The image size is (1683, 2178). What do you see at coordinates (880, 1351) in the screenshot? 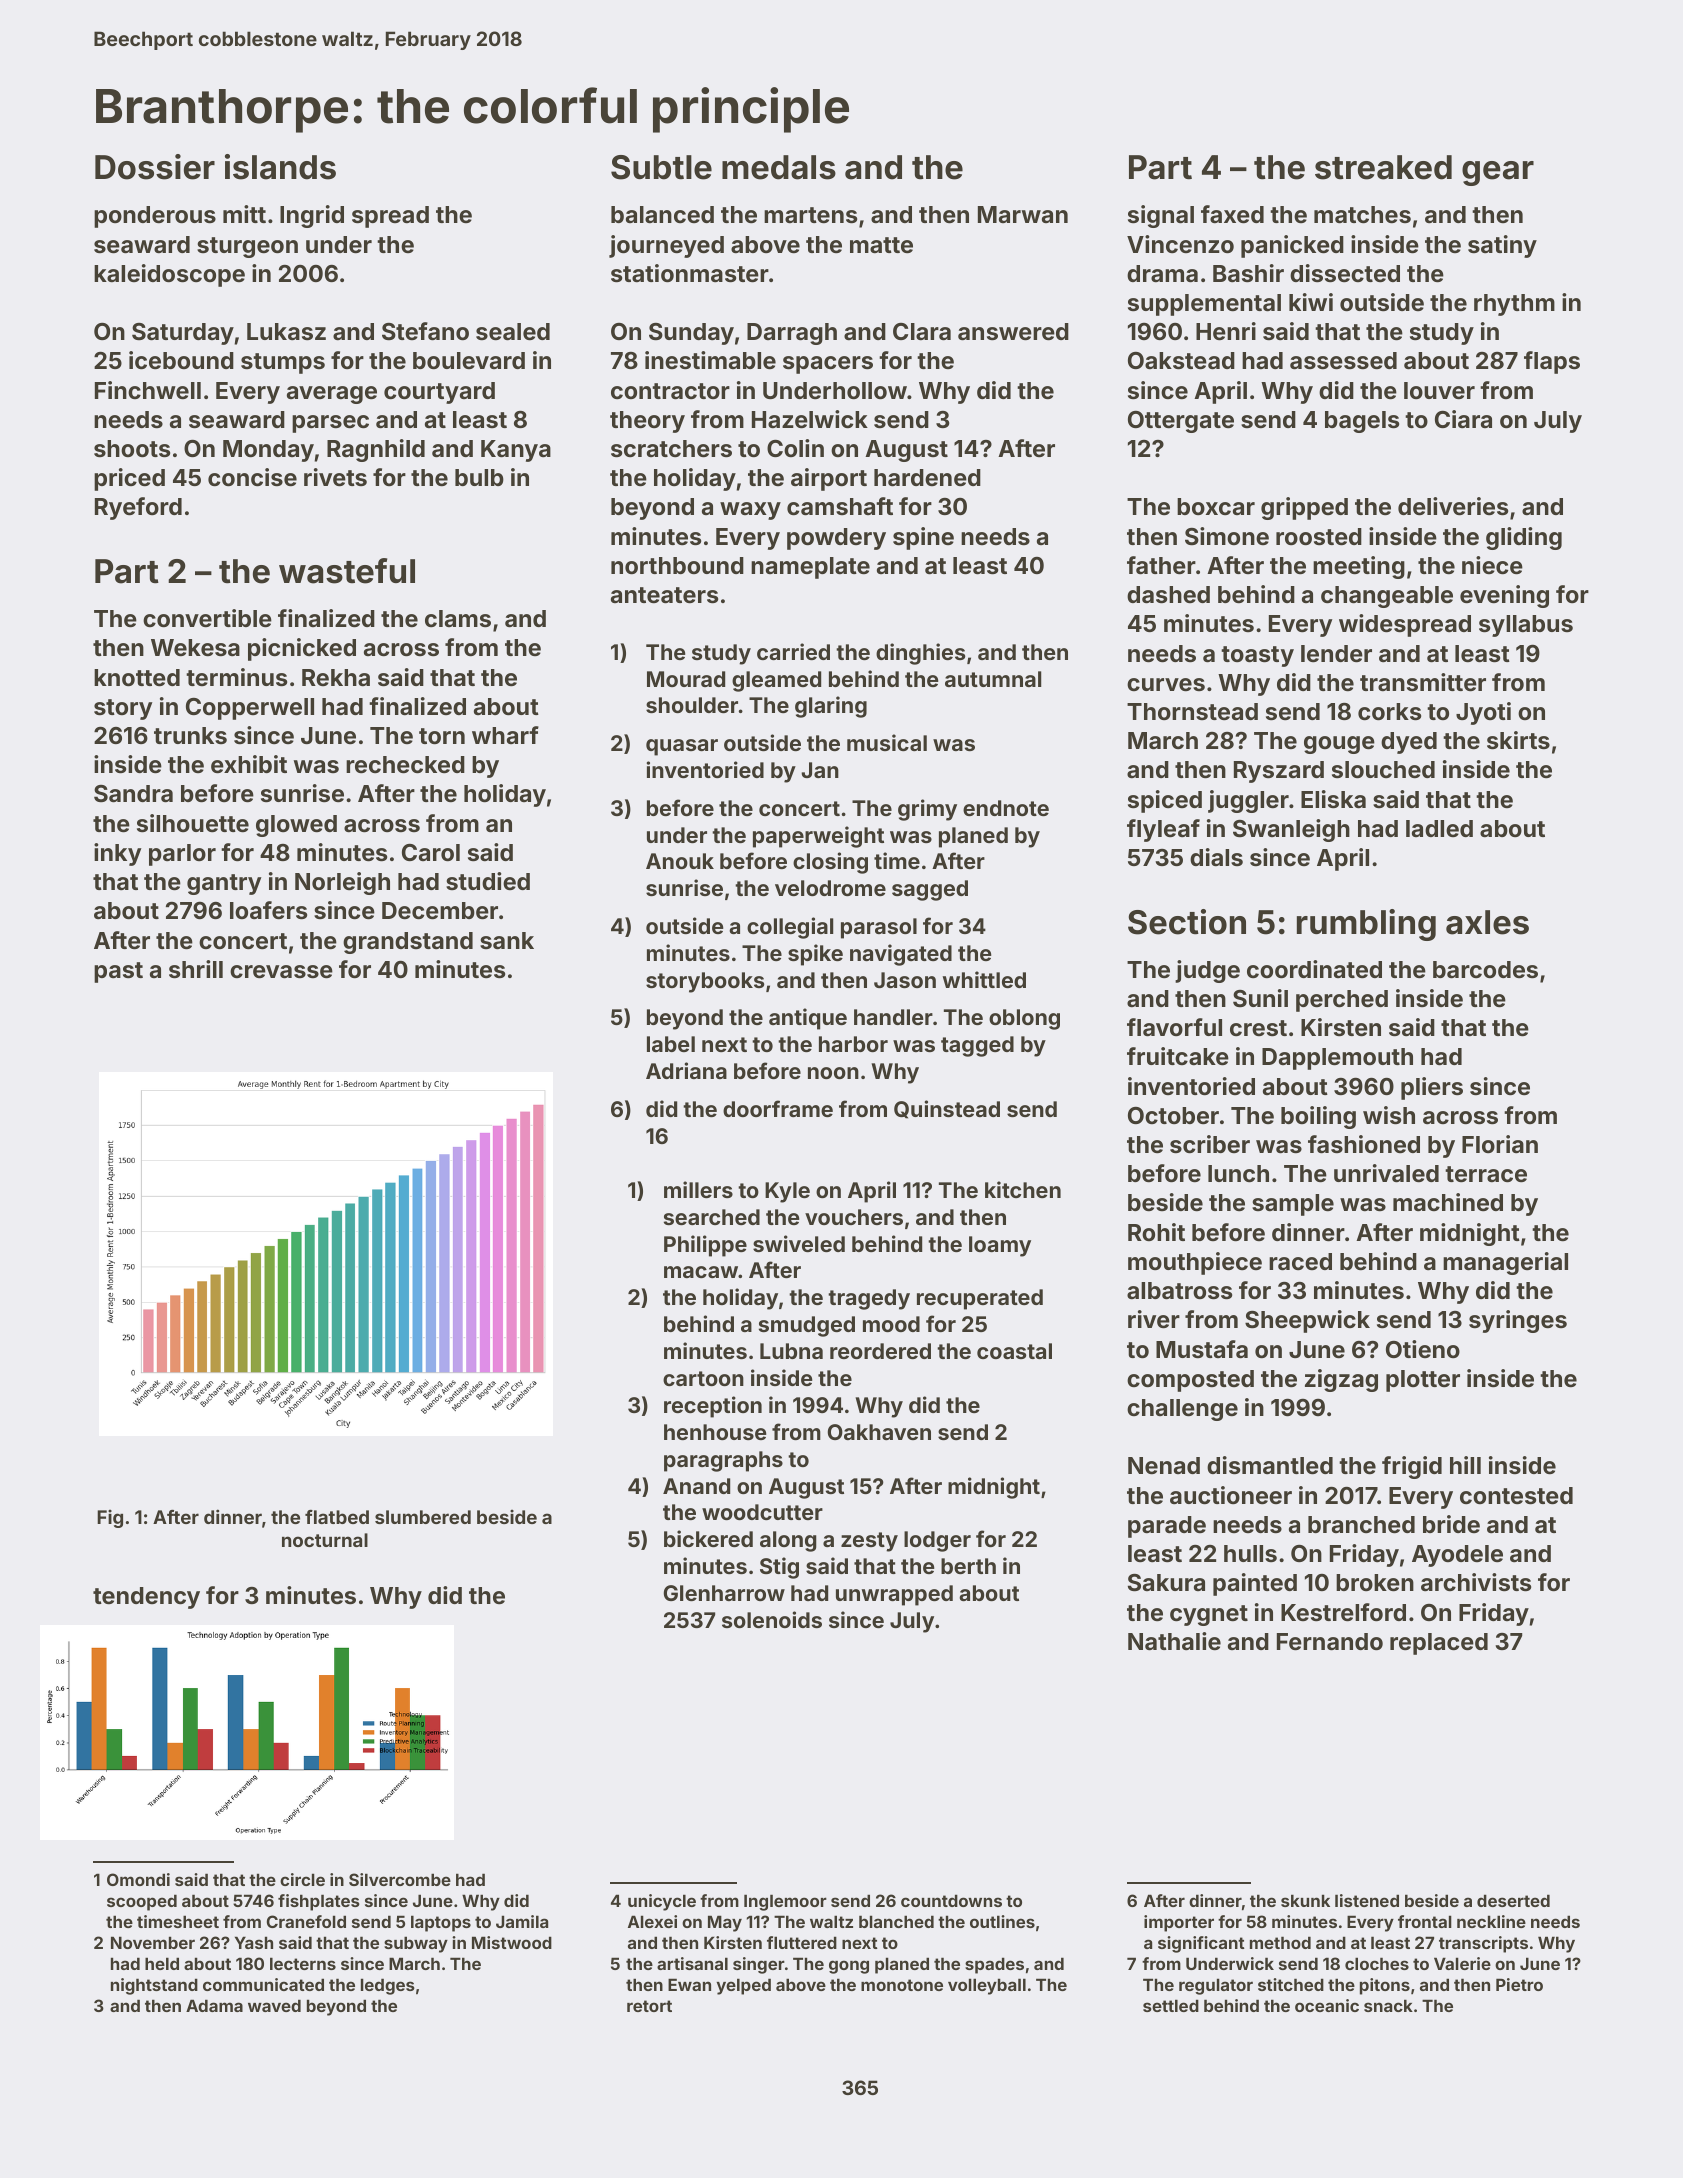
I see `reordered` at bounding box center [880, 1351].
